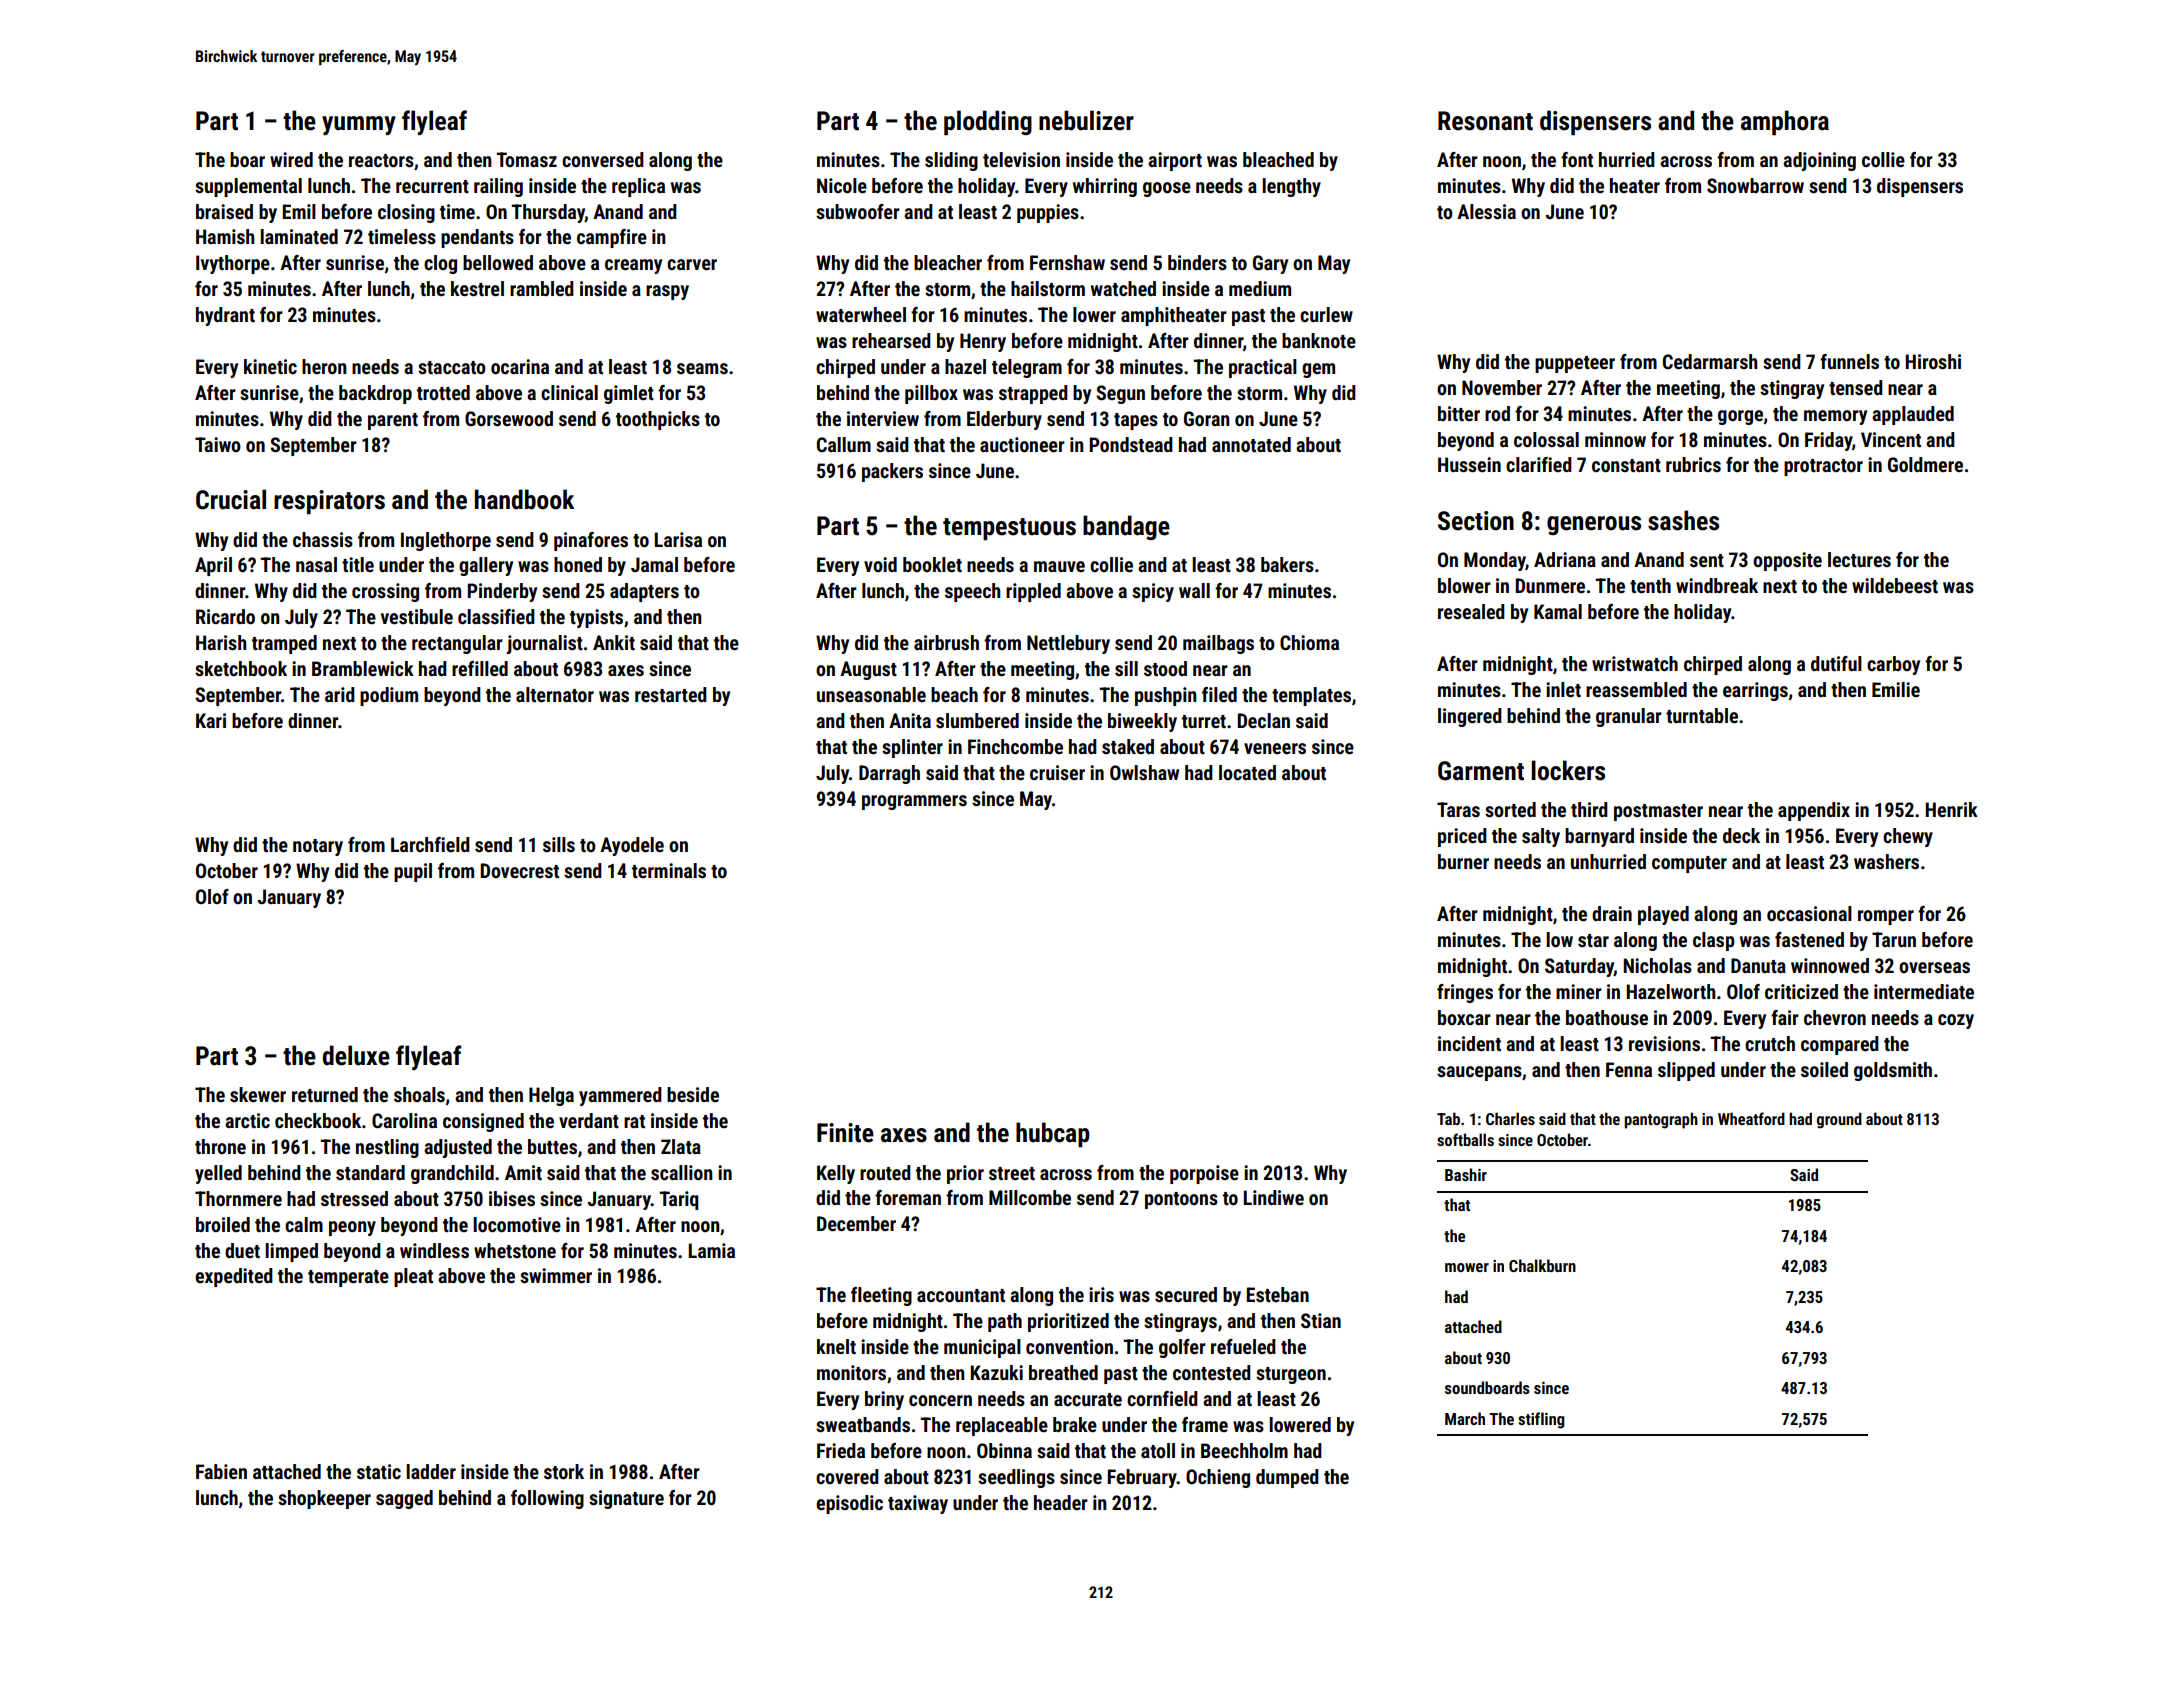 The image size is (2178, 1683). Describe the element at coordinates (1287, 1478) in the screenshot. I see `dumped` at that location.
